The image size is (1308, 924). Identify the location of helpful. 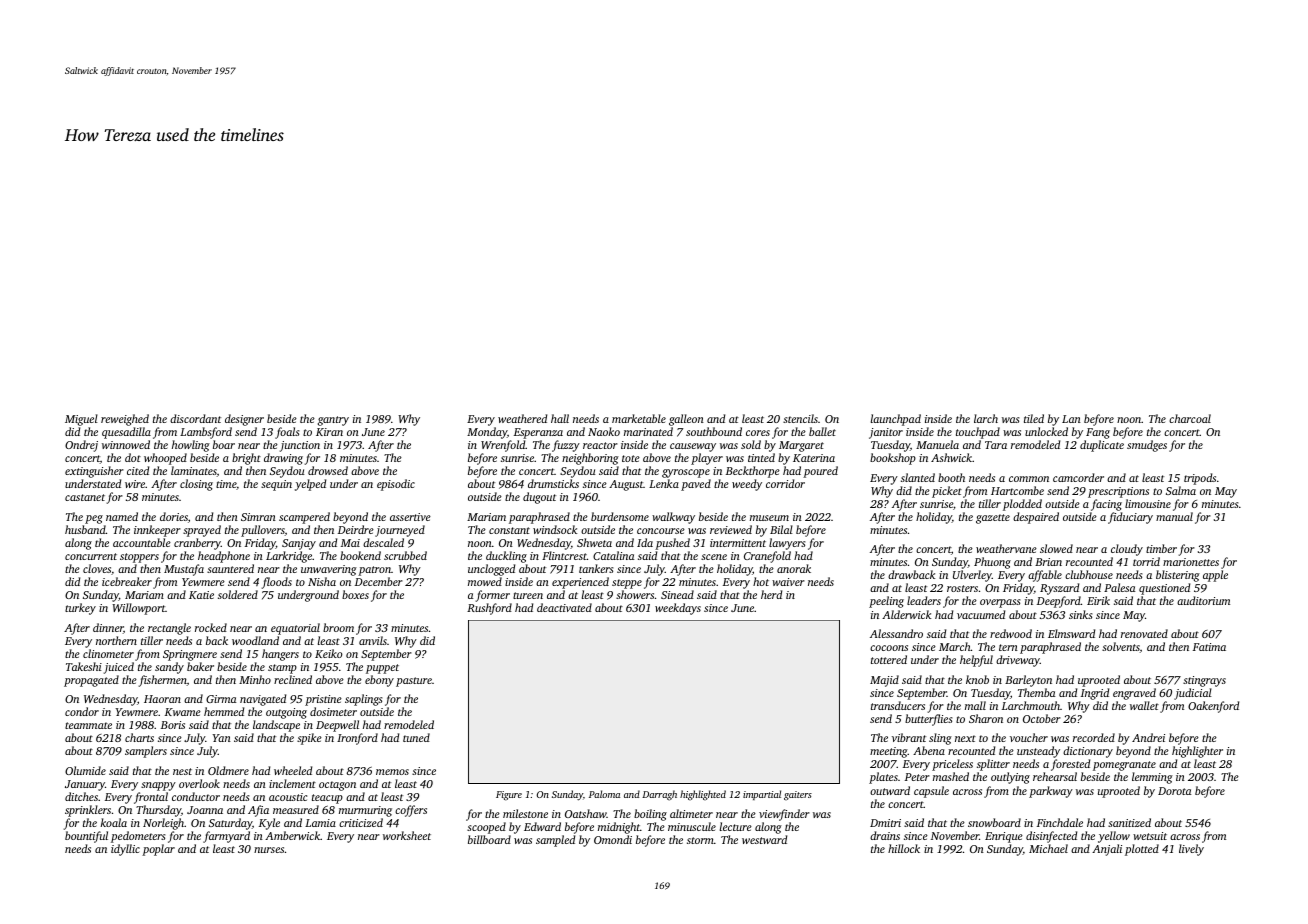
(976, 661).
